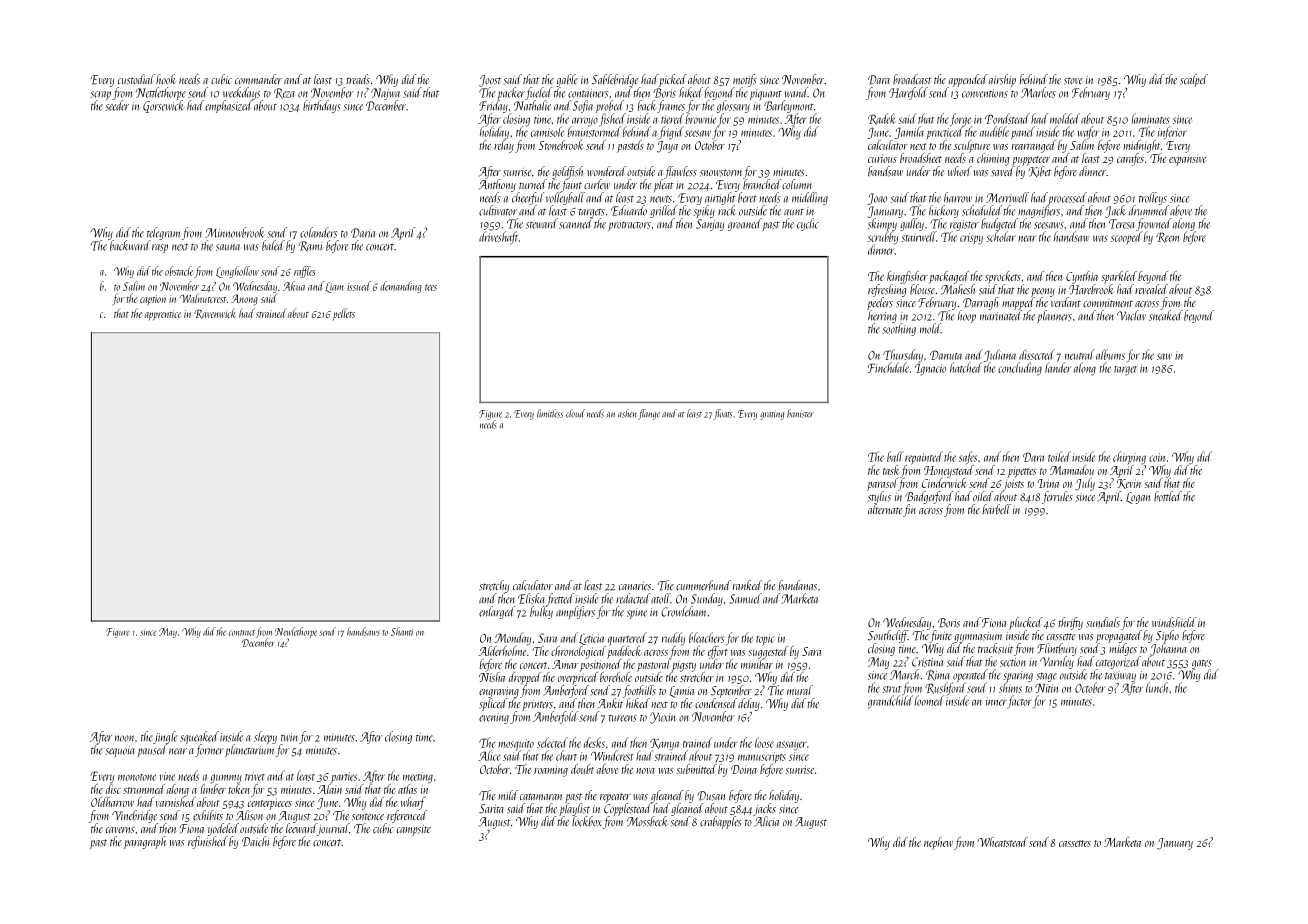 The width and height of the screenshot is (1308, 924). I want to click on custodial, so click(136, 79).
